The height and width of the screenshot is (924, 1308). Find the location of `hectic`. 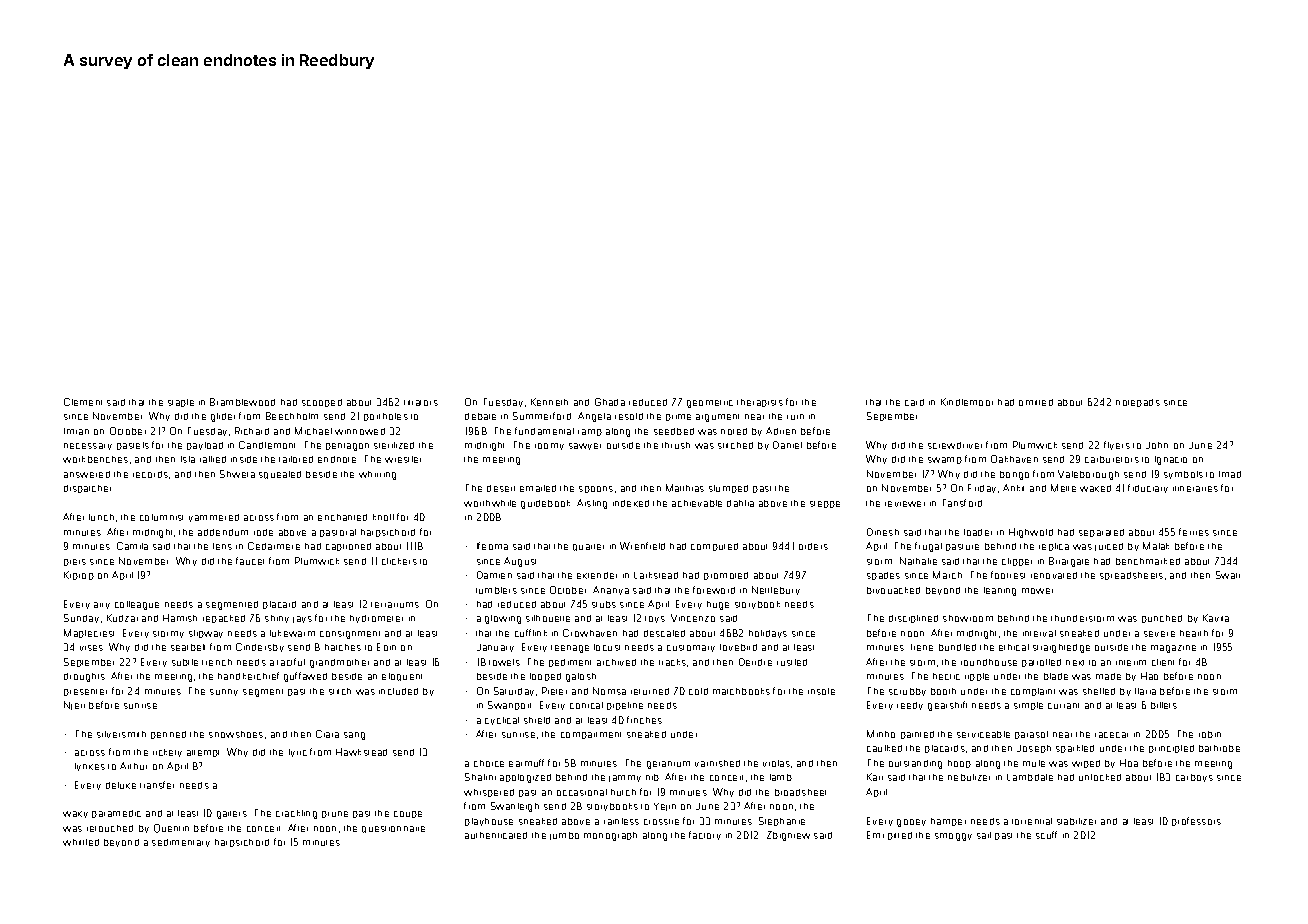

hectic is located at coordinates (946, 676).
